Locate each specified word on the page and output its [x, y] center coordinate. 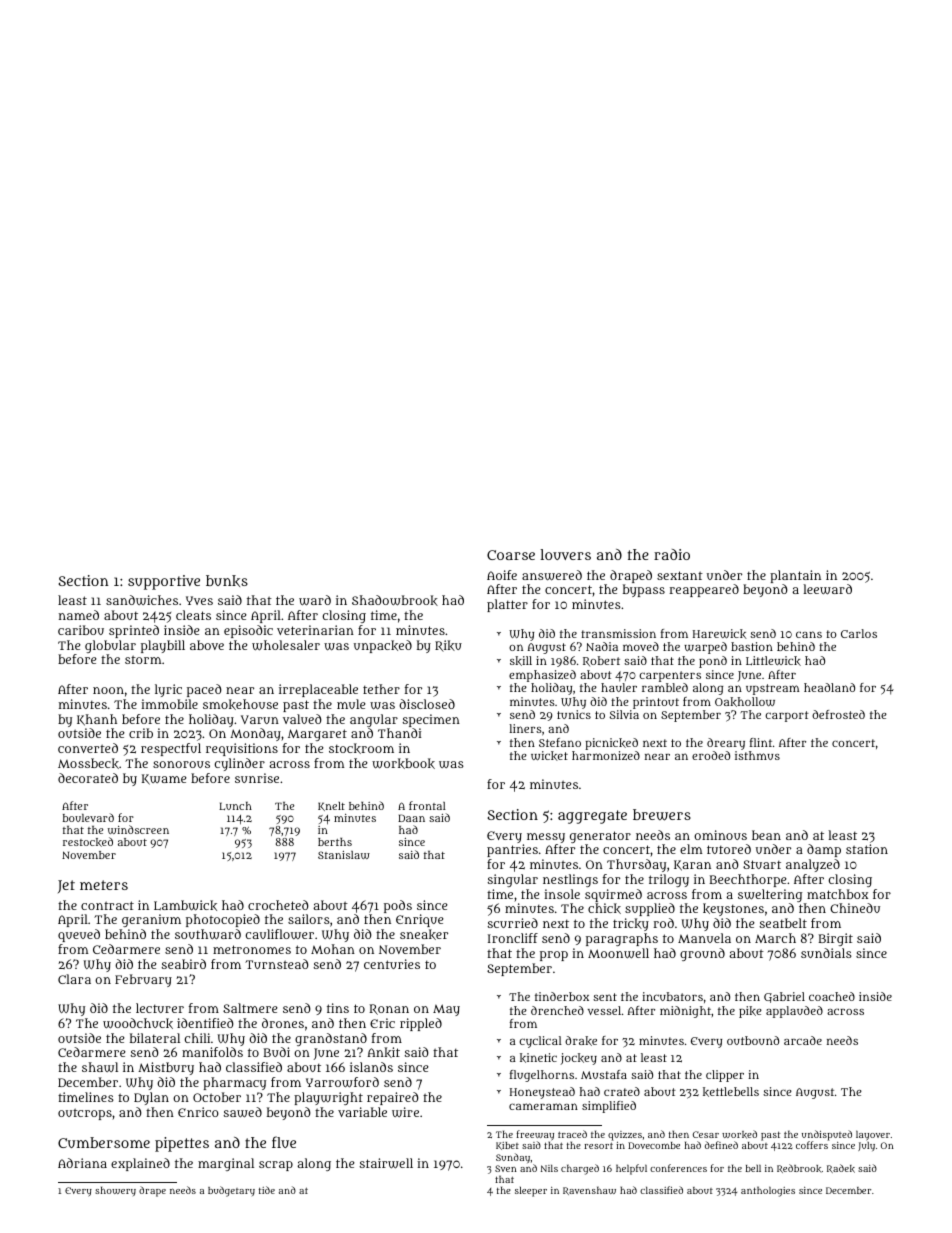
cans [809, 634]
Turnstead [277, 964]
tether [381, 689]
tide [267, 1190]
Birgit [835, 939]
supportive [164, 582]
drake [581, 1041]
